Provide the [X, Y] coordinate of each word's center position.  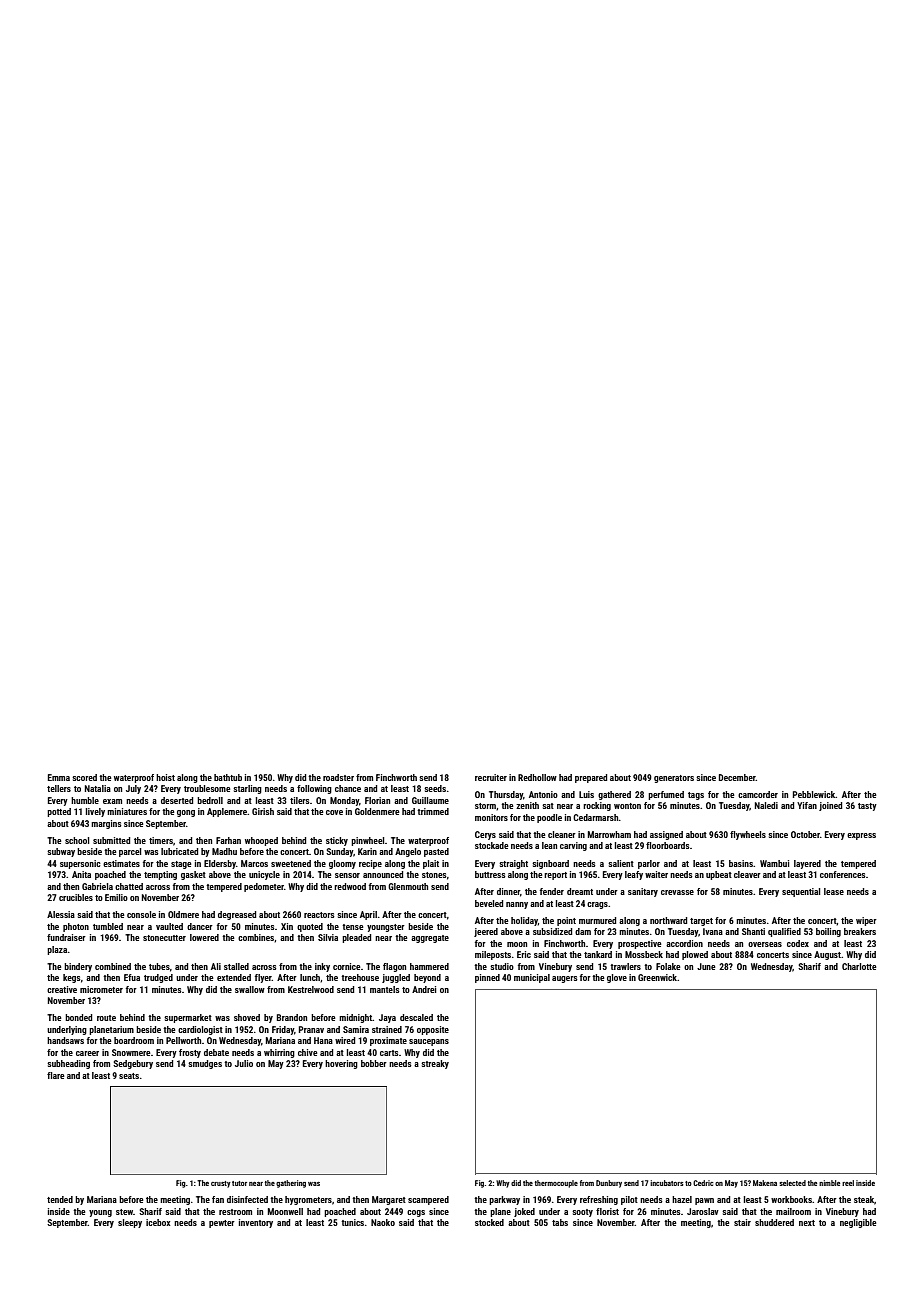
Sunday [339, 852]
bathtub [228, 777]
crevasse [677, 892]
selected [792, 1183]
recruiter [491, 777]
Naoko [383, 1222]
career [87, 1053]
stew [124, 1212]
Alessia [61, 914]
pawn [704, 1201]
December [737, 777]
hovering [341, 1064]
